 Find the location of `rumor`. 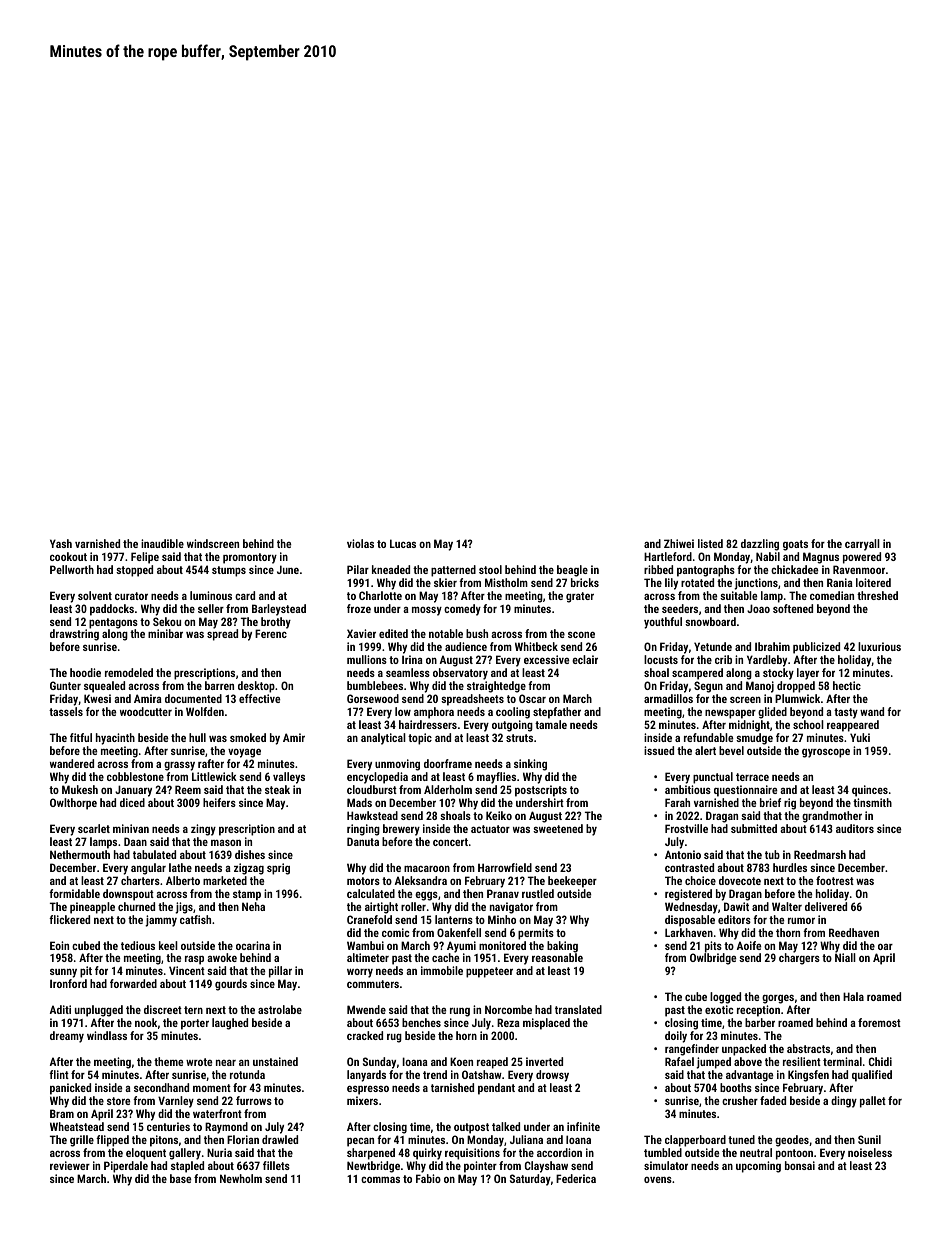

rumor is located at coordinates (801, 920).
